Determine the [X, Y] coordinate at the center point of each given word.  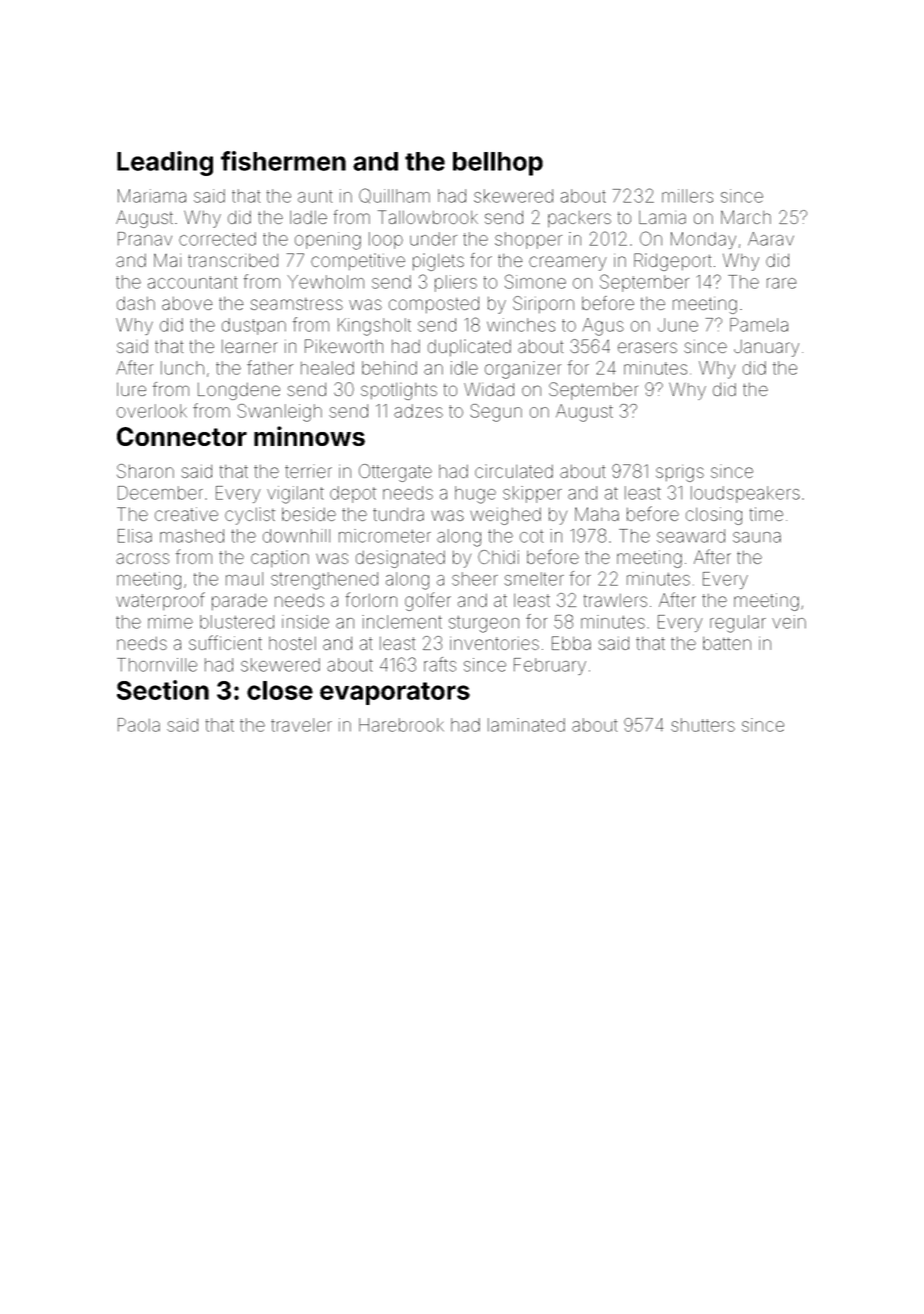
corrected [217, 239]
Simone [535, 281]
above [187, 303]
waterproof [160, 601]
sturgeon [484, 624]
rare [781, 283]
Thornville [157, 665]
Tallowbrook [428, 217]
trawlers [615, 600]
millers [687, 196]
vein [789, 622]
